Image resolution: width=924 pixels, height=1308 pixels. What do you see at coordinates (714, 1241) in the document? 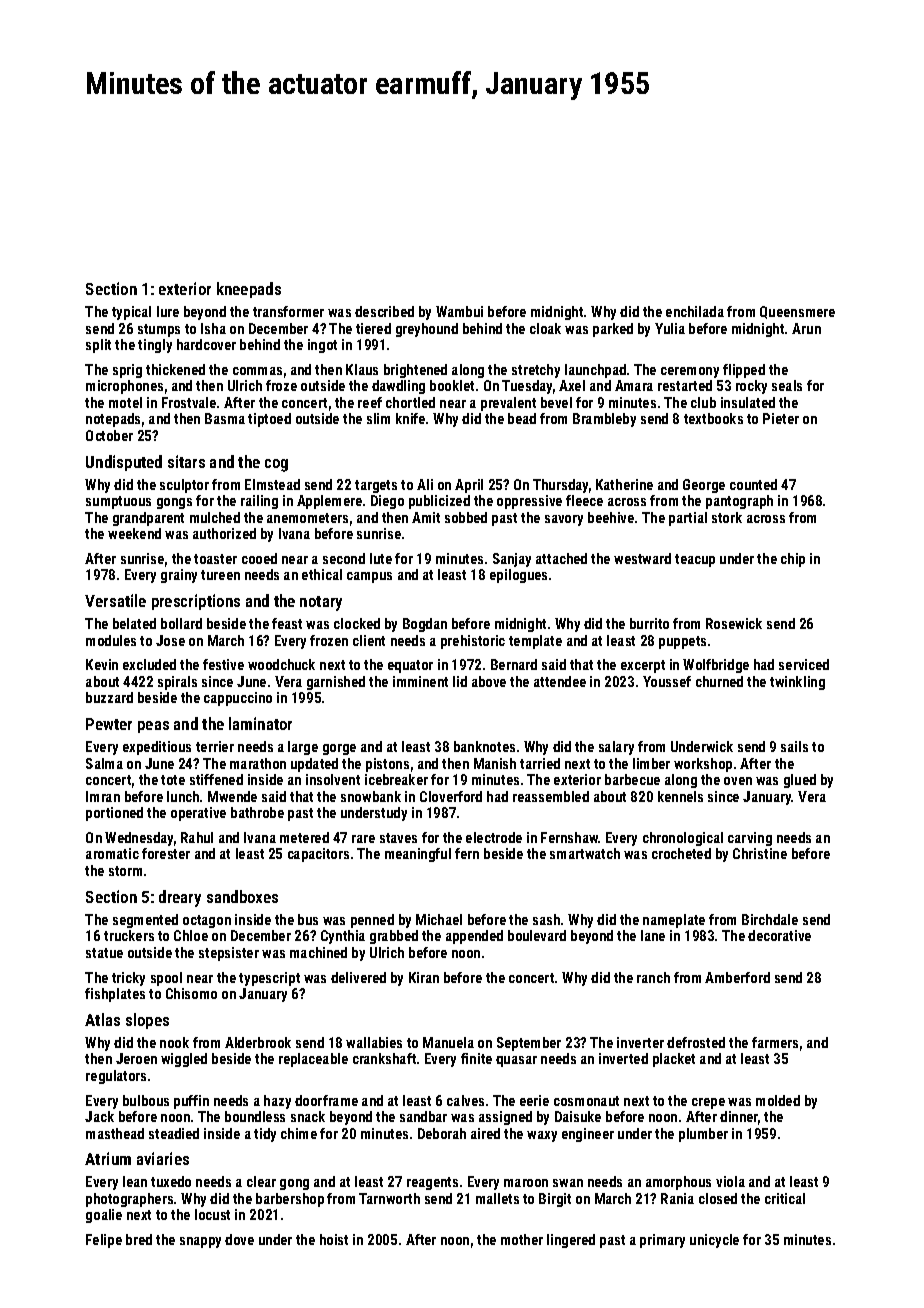
I see `unicycle` at bounding box center [714, 1241].
